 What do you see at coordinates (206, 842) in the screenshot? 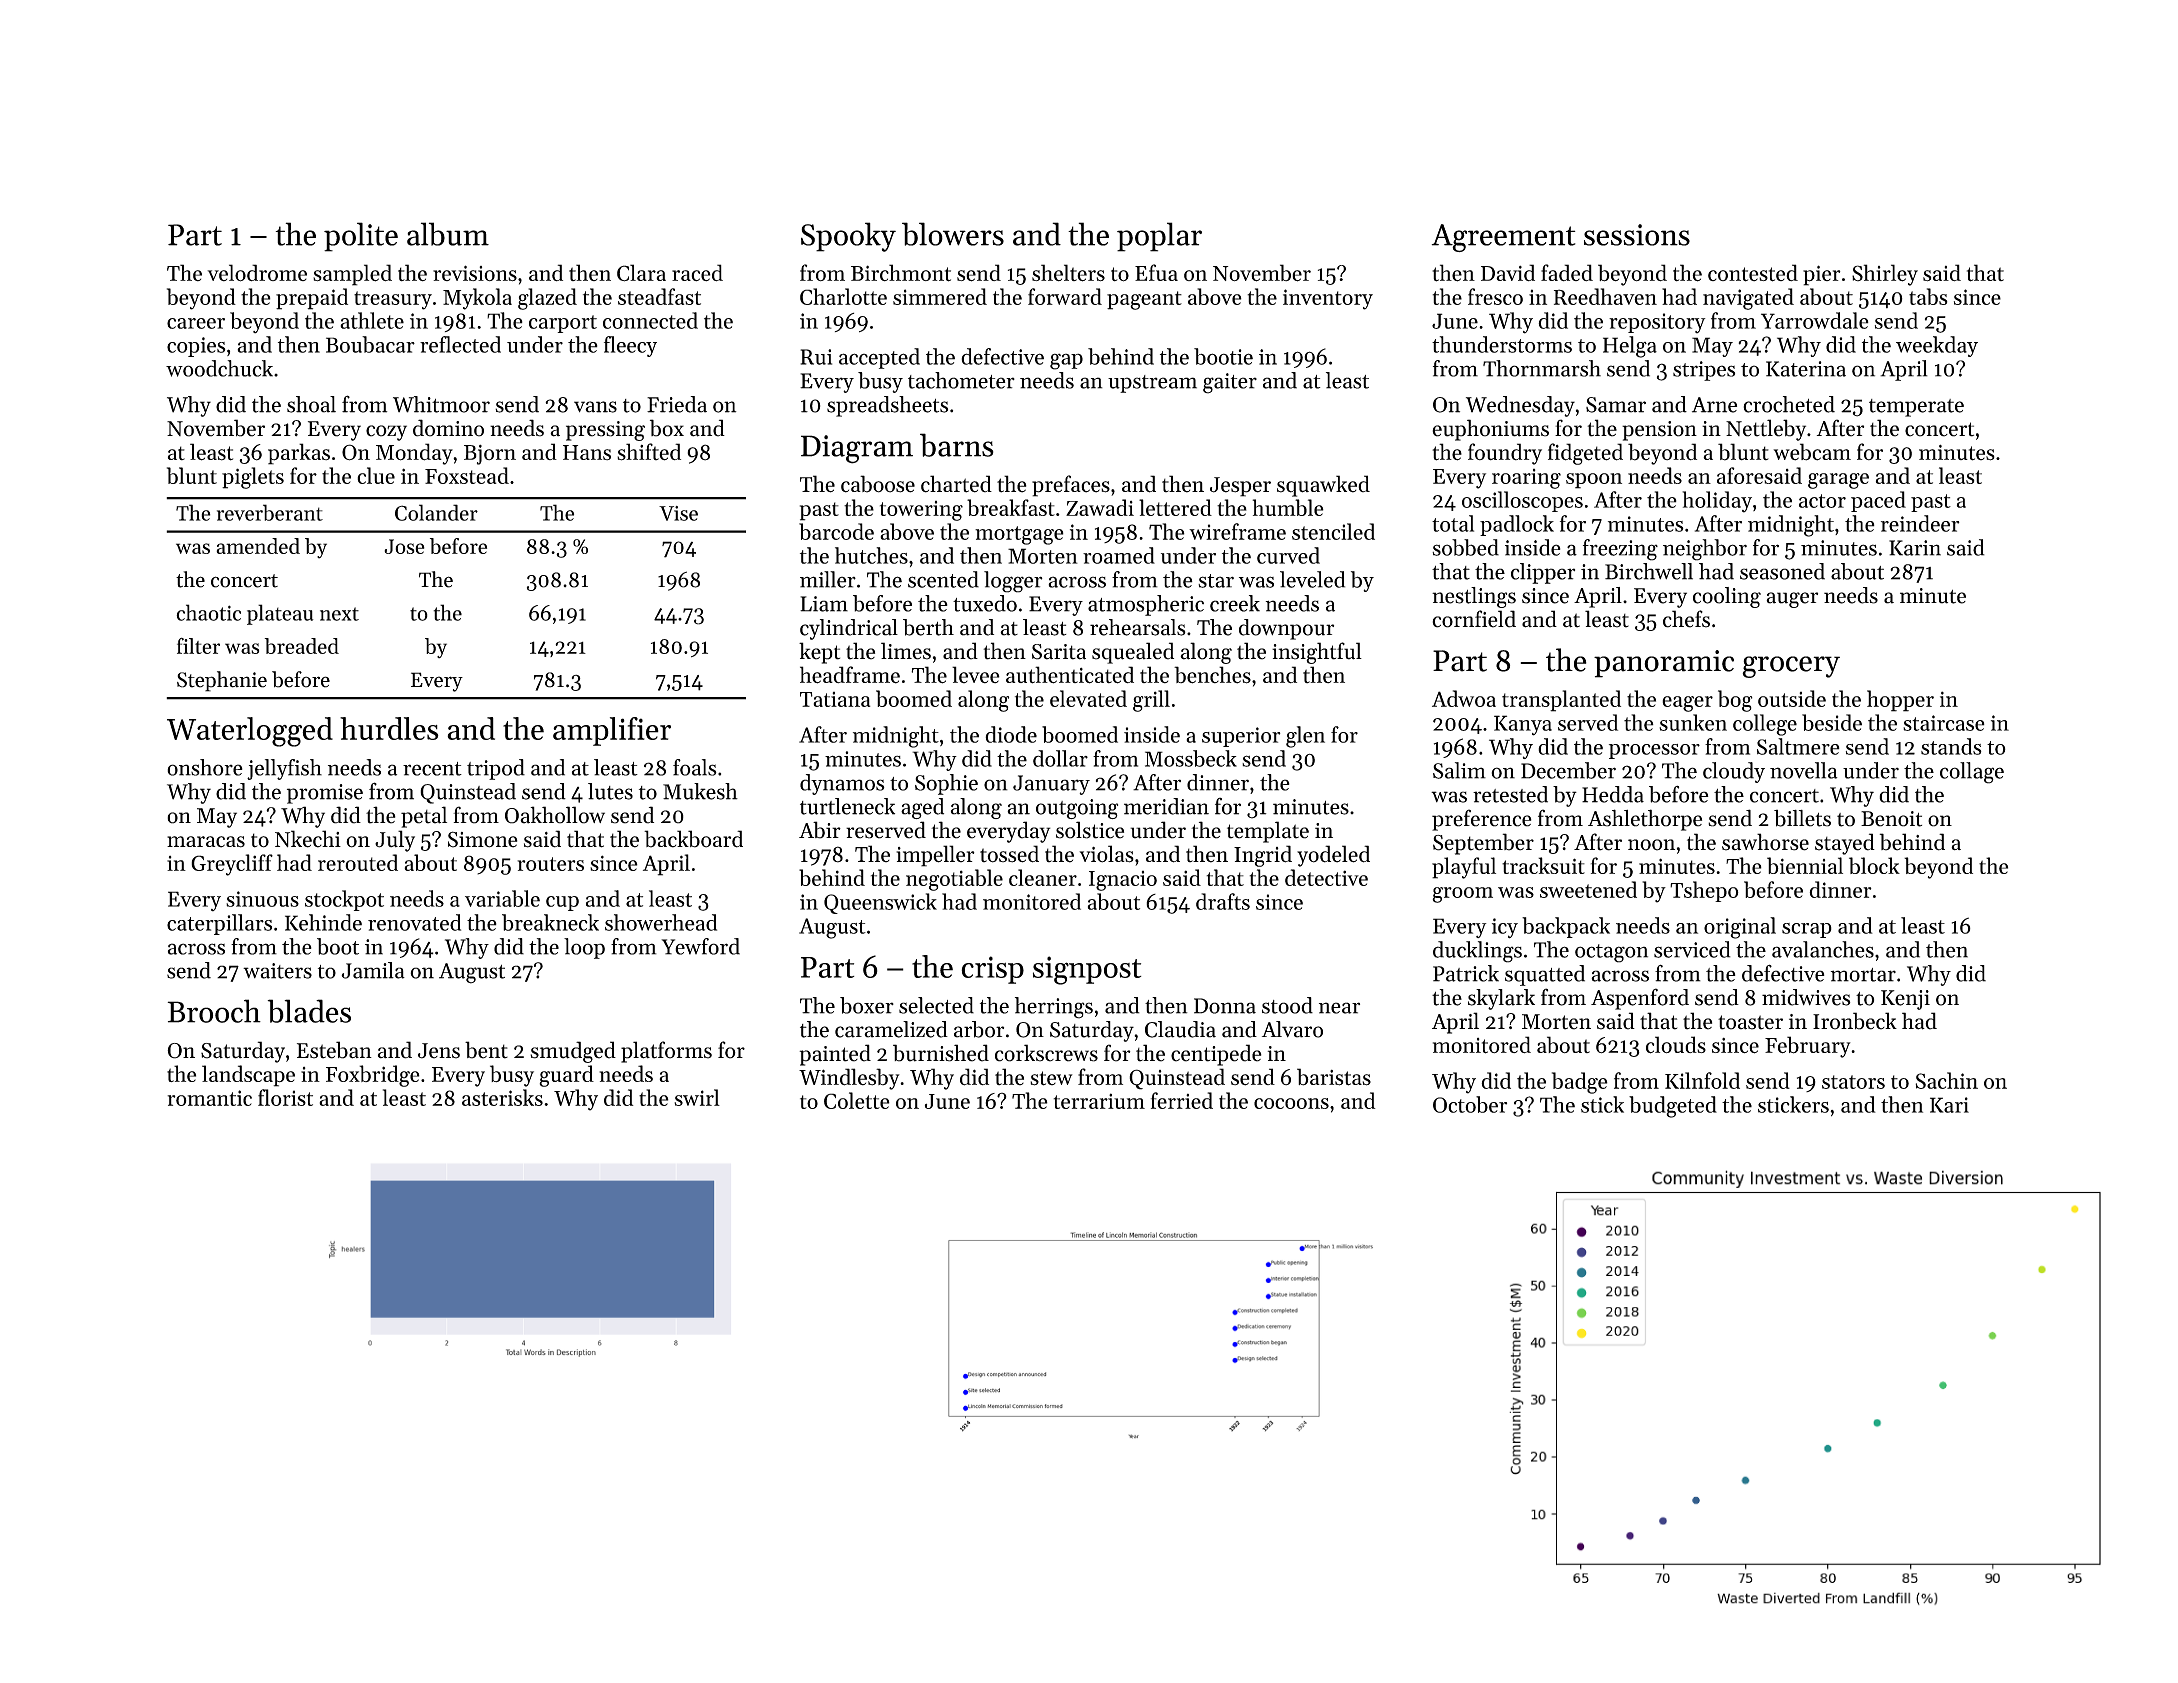
I see `maracas` at bounding box center [206, 842].
